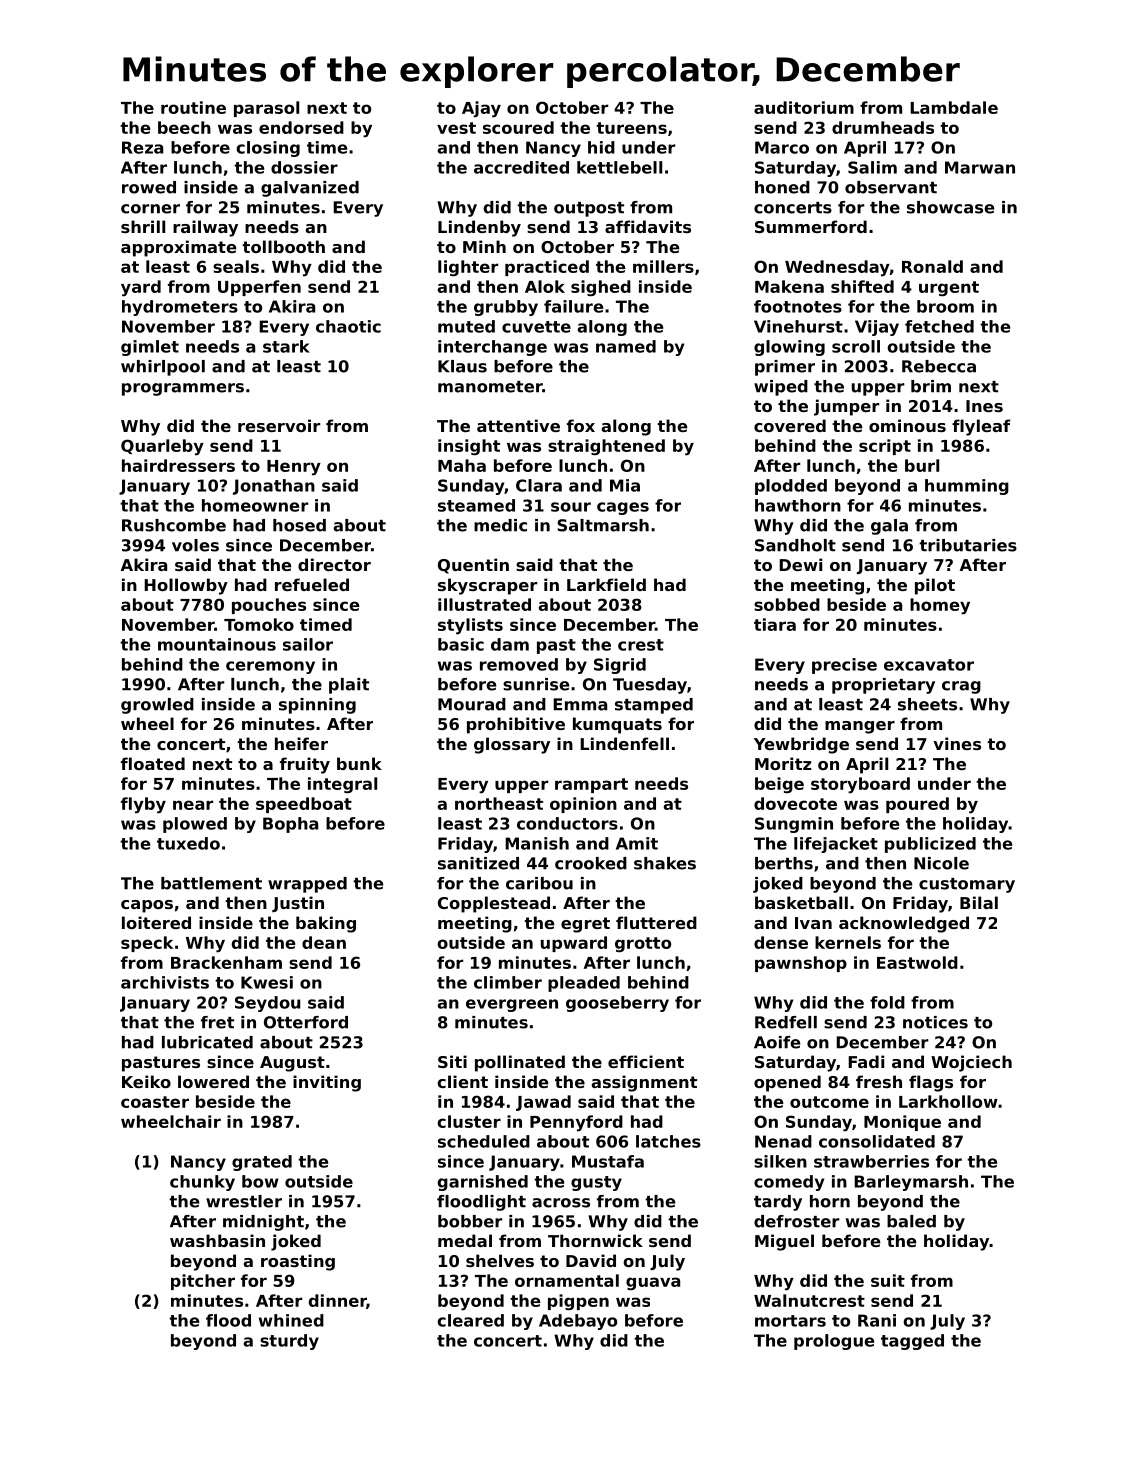  I want to click on tributaries, so click(968, 545).
